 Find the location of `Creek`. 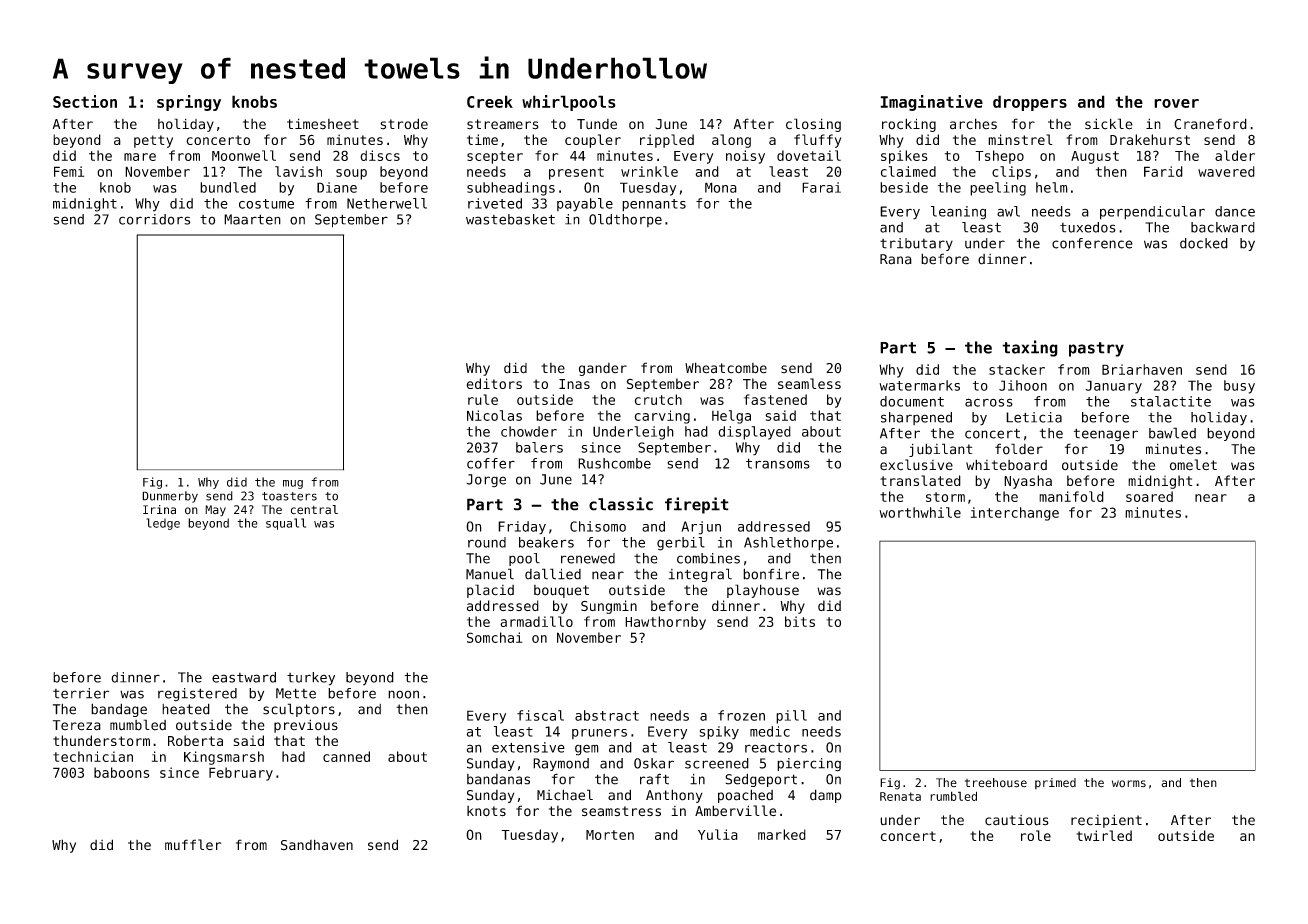

Creek is located at coordinates (490, 101).
